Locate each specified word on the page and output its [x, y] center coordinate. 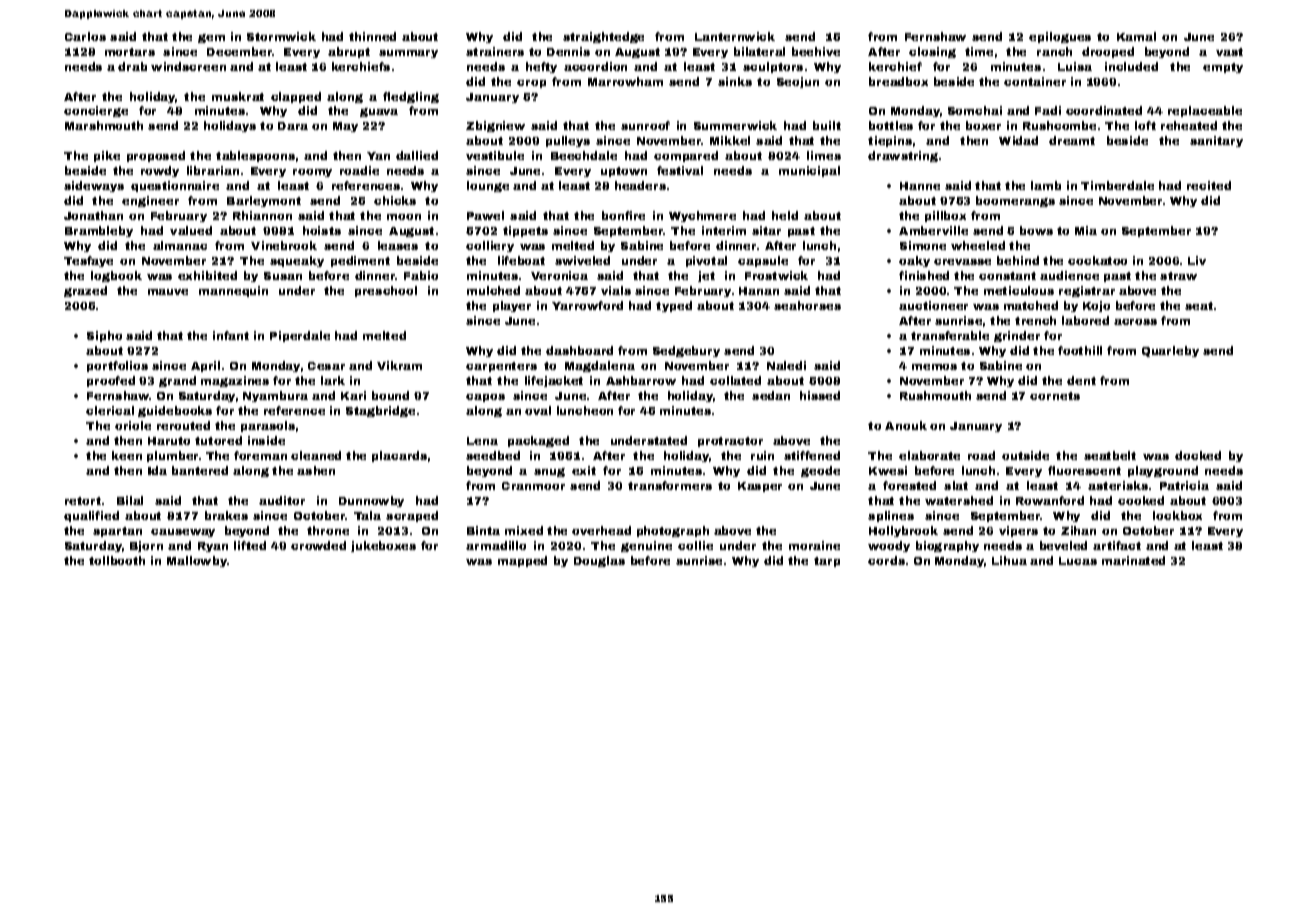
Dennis [568, 51]
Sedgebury [686, 351]
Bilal [130, 500]
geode [820, 471]
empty [1223, 68]
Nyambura [275, 396]
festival [680, 170]
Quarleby [1170, 351]
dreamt [1072, 140]
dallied [417, 155]
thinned [372, 36]
